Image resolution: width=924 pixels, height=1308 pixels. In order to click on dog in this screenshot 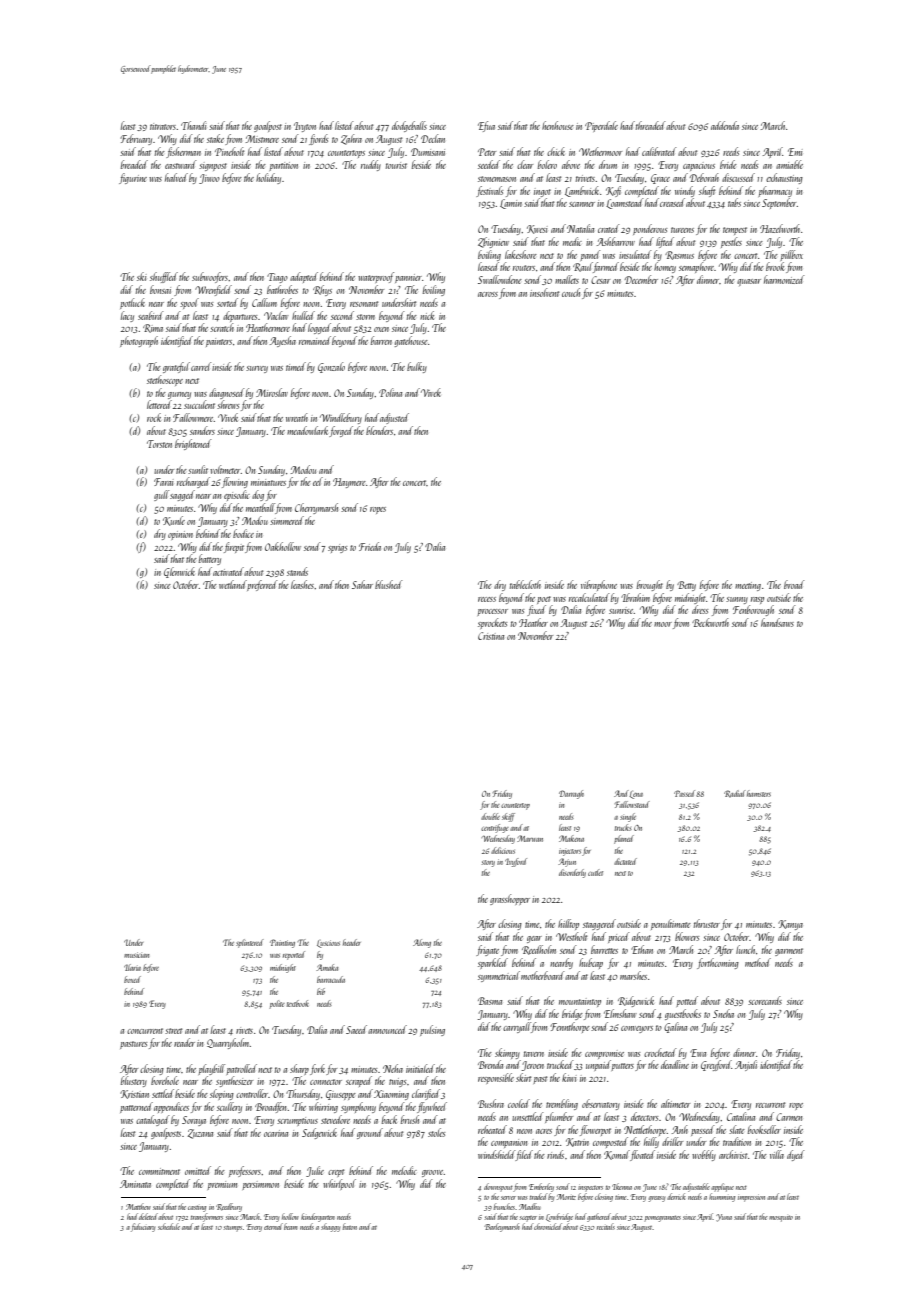, I will do `click(258, 495)`.
